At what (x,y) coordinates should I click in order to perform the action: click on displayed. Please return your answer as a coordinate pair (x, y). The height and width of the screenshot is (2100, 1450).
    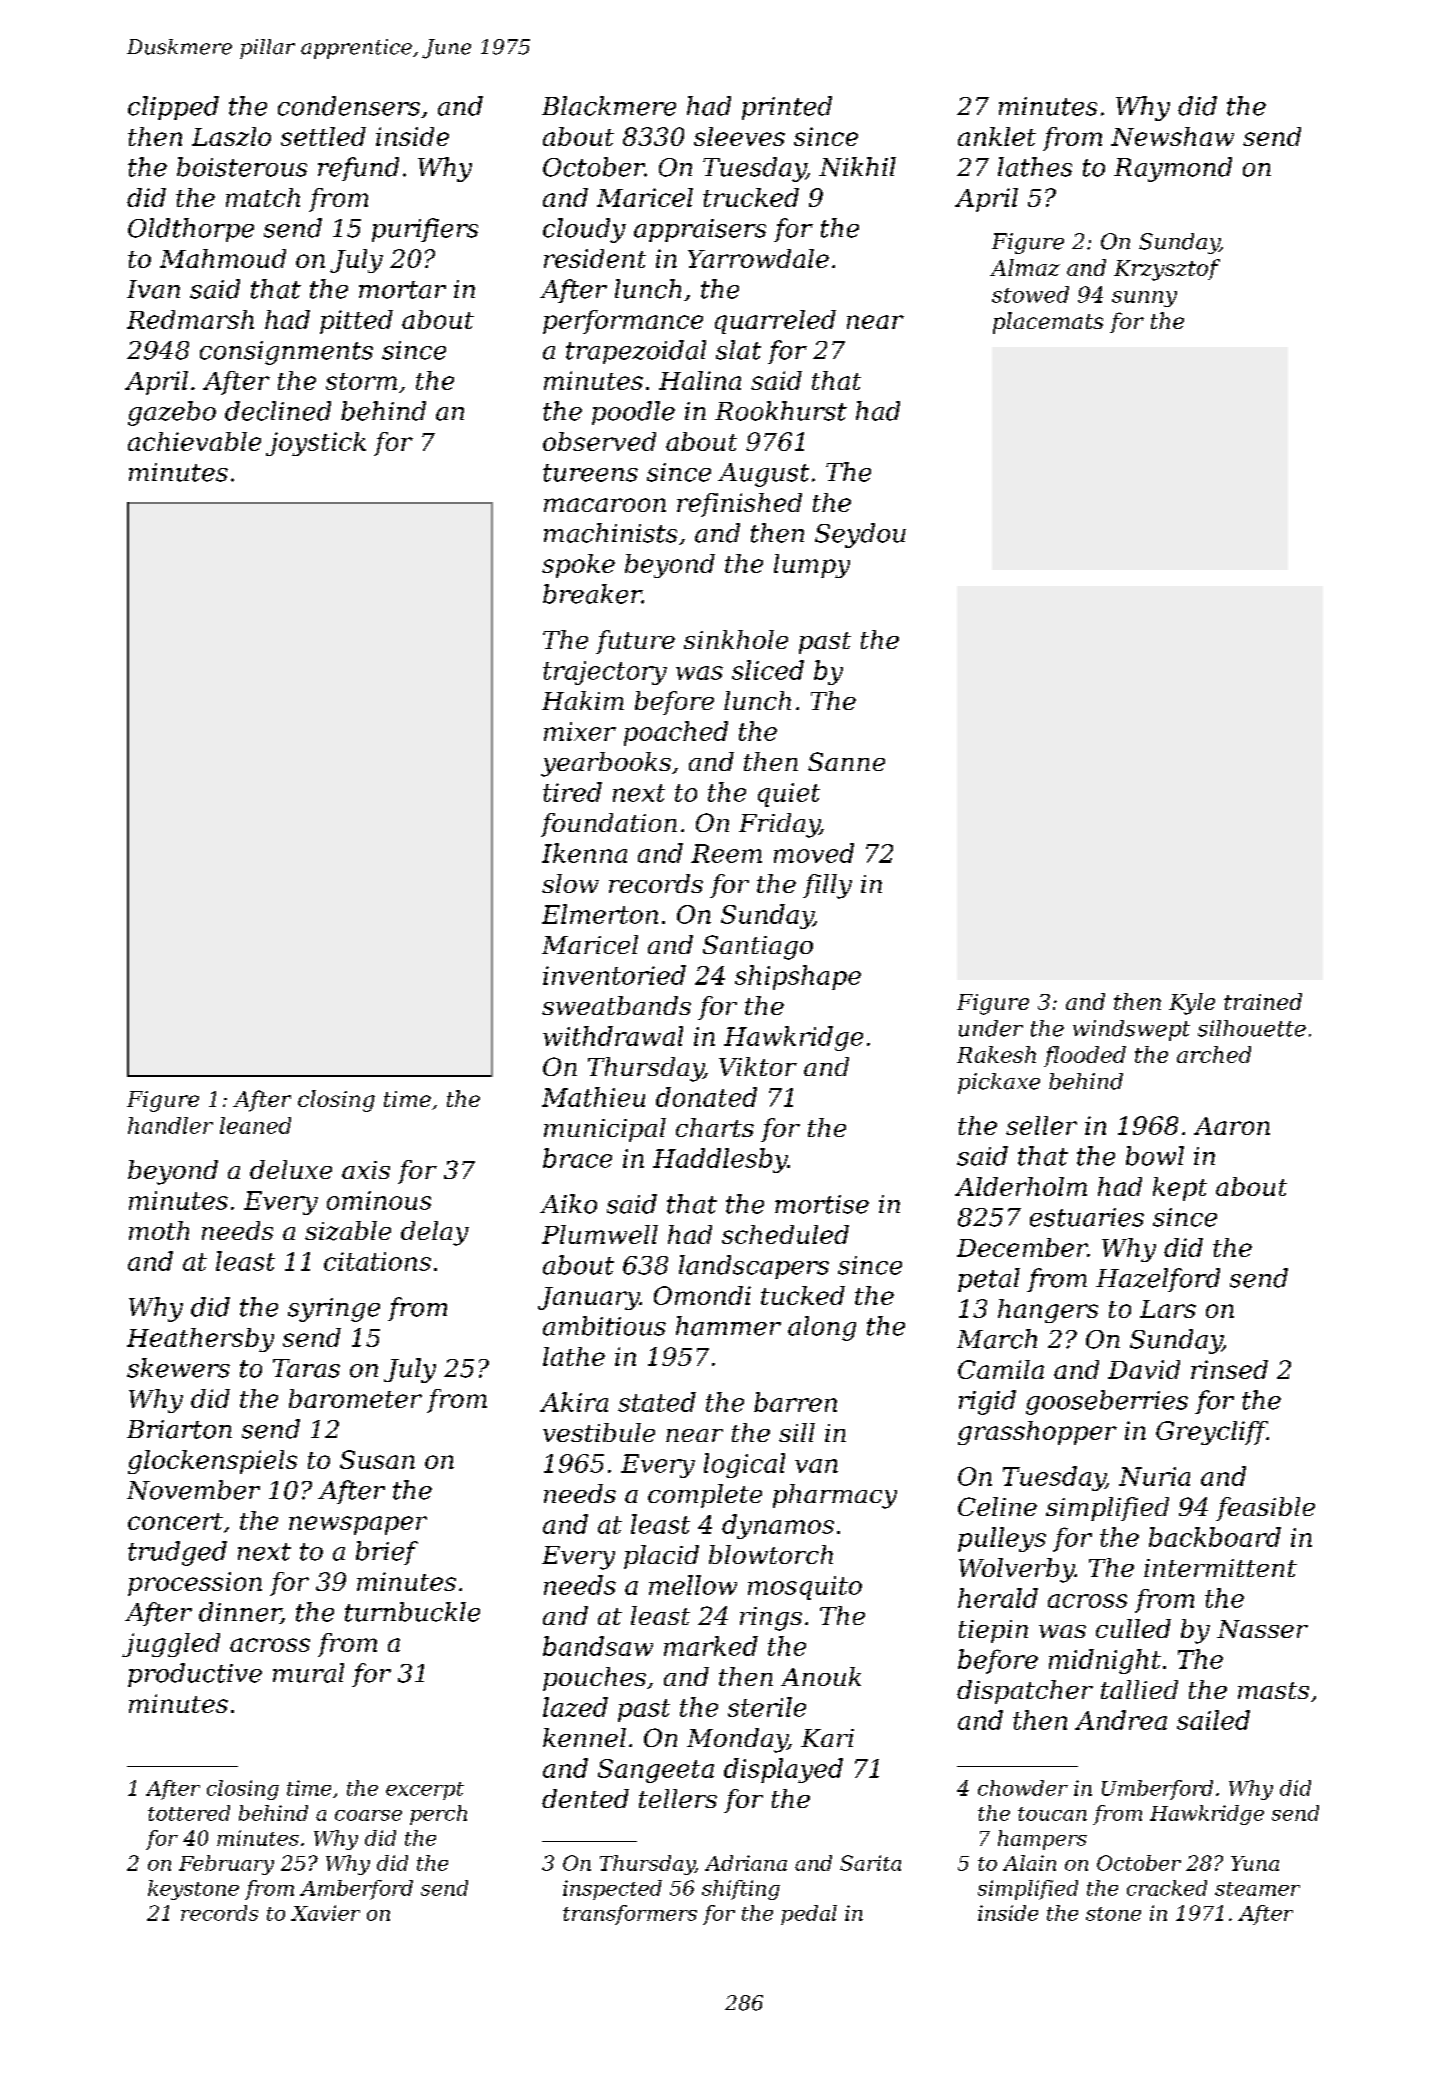
    Looking at the image, I should click on (783, 1770).
